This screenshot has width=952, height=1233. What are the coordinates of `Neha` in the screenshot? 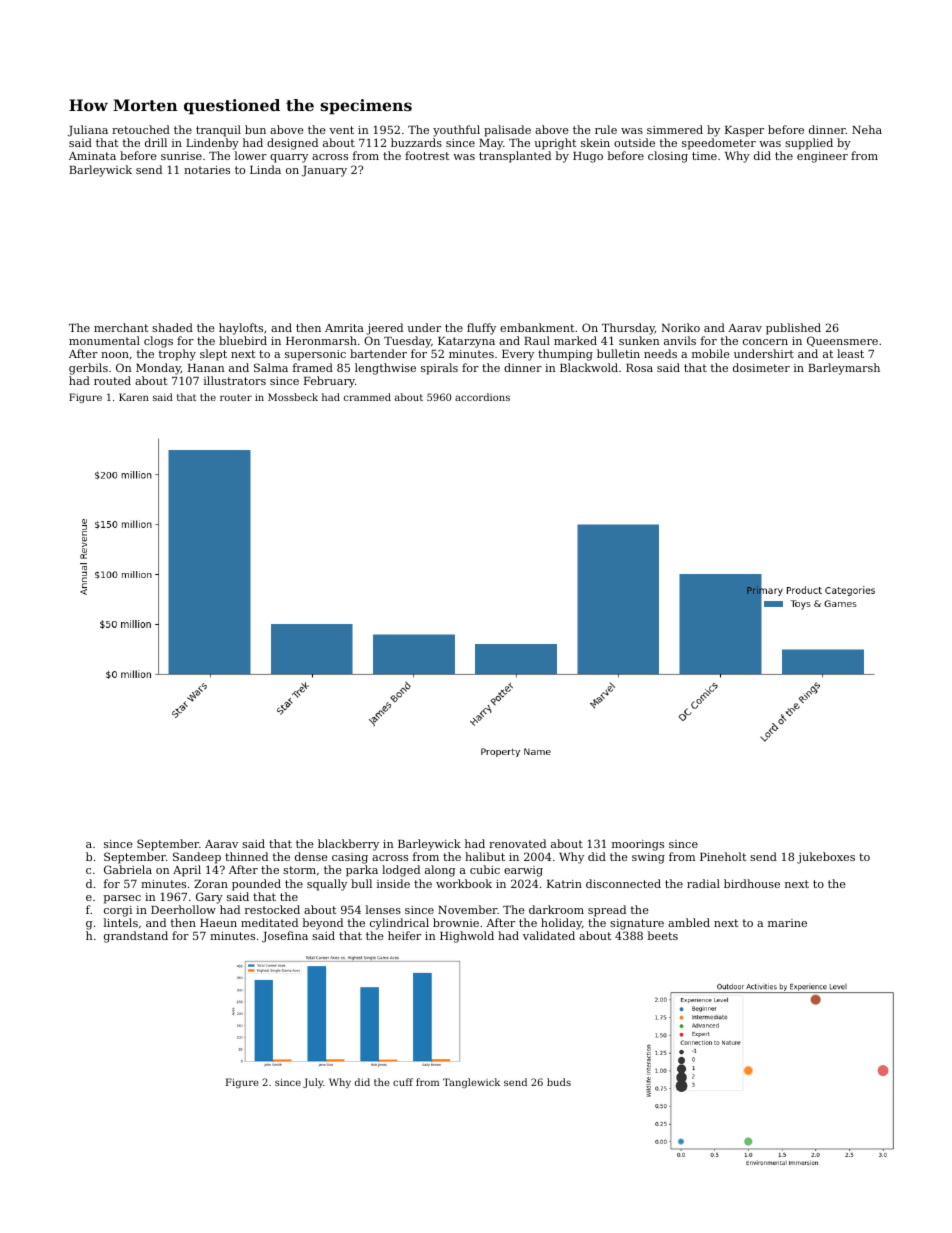 It's located at (867, 129).
